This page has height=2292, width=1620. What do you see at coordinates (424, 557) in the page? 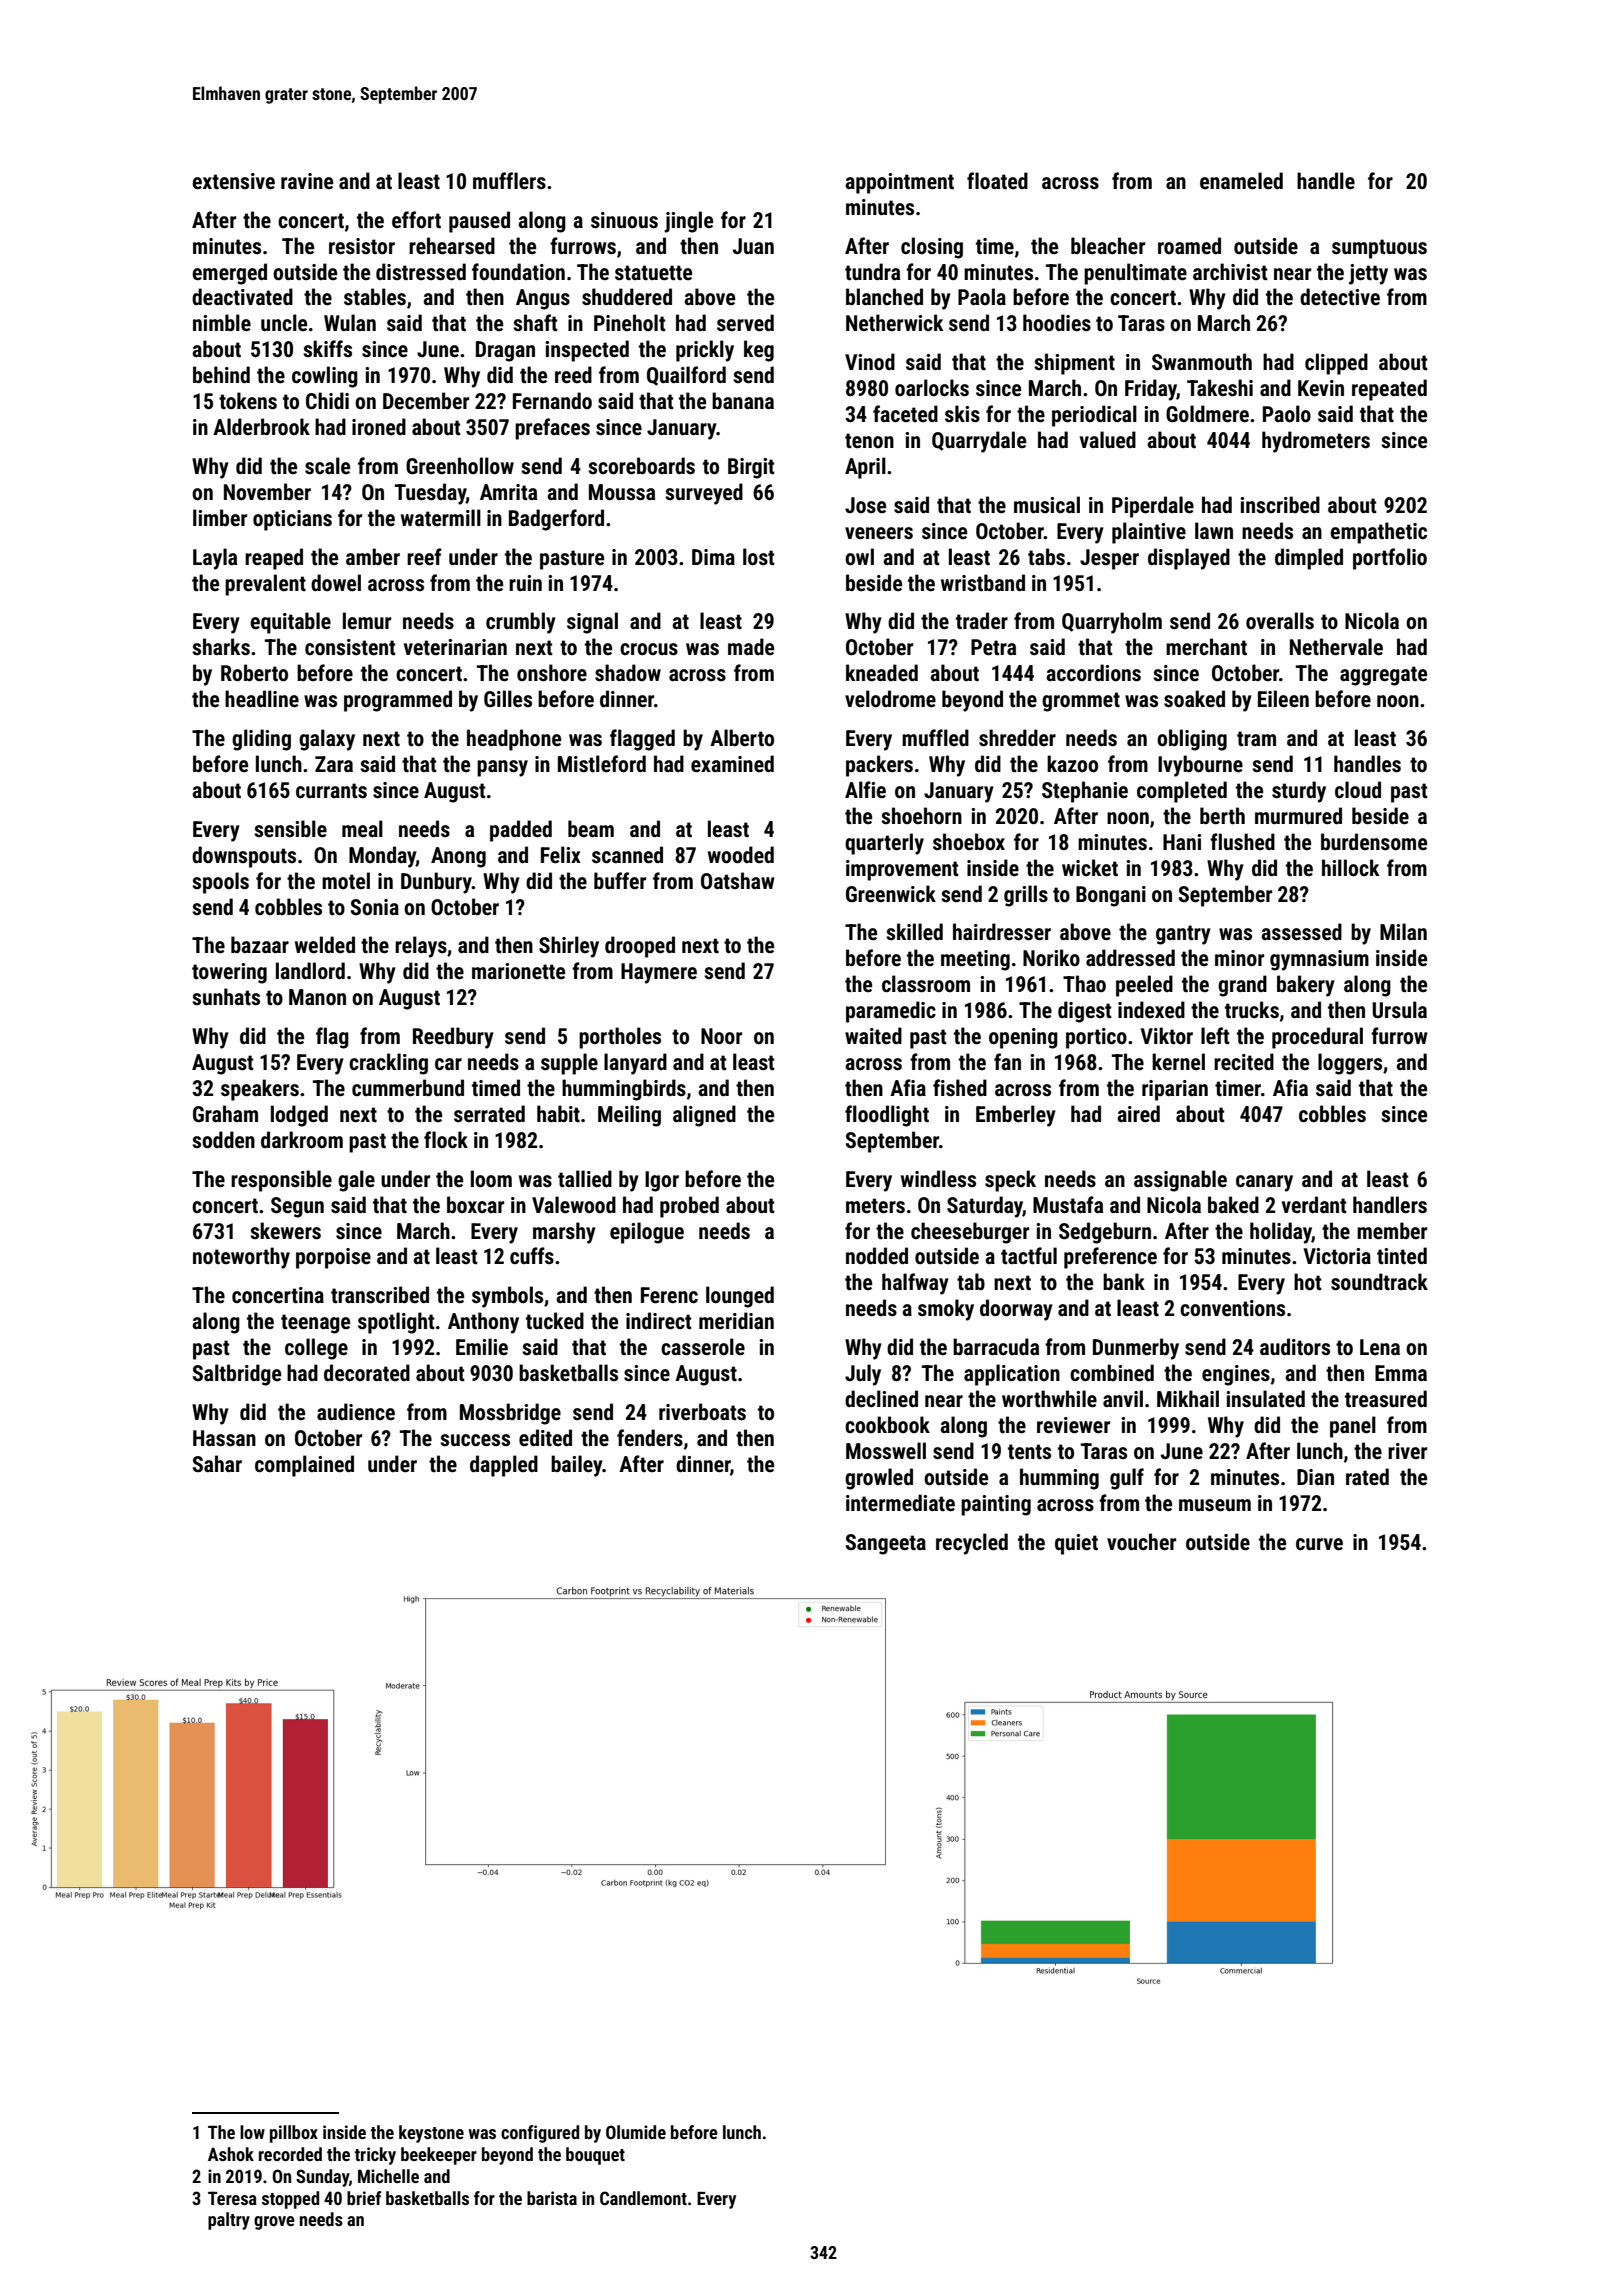
I see `reef` at bounding box center [424, 557].
